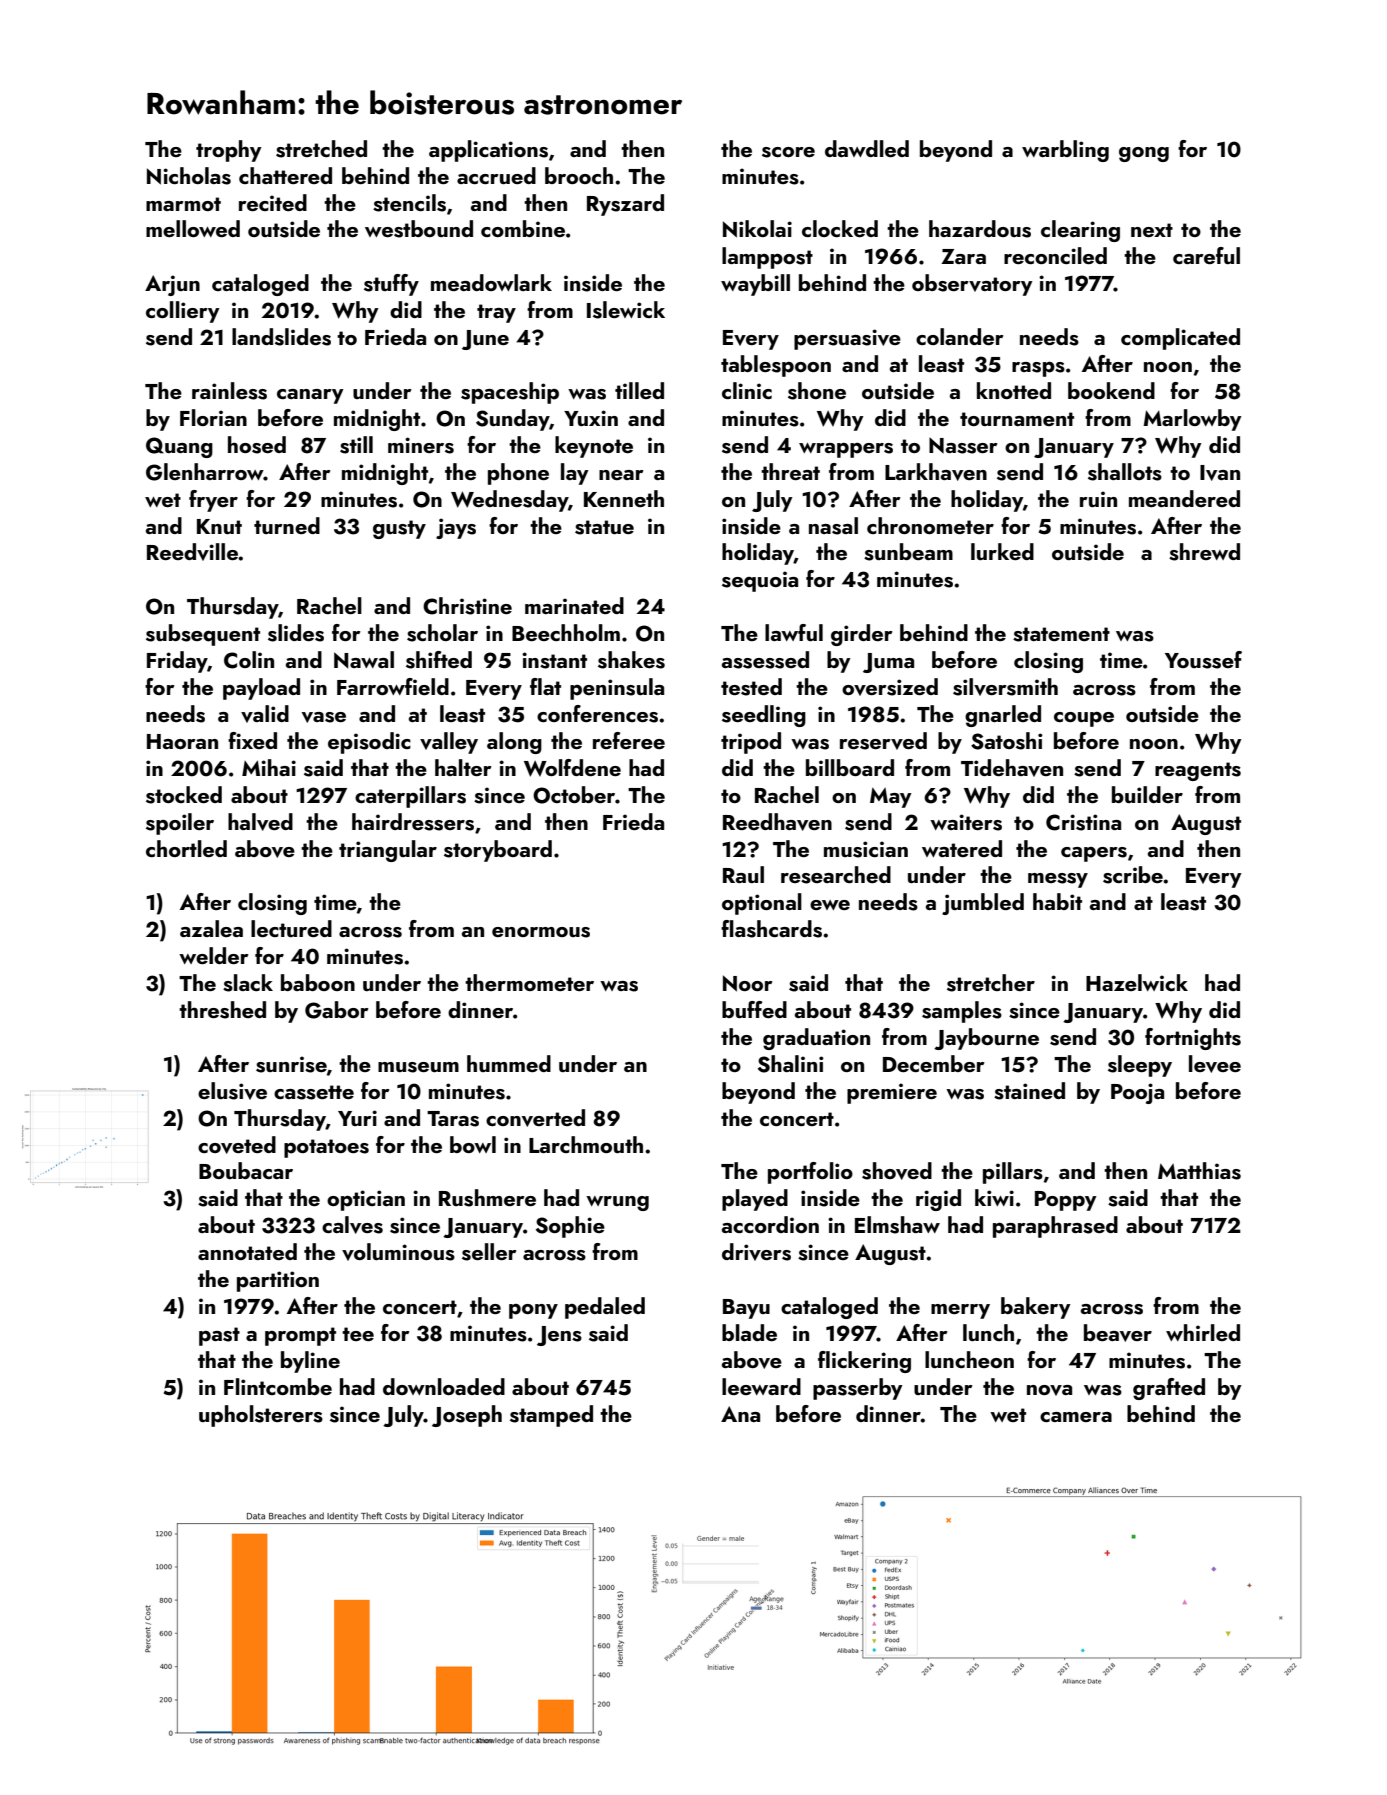  I want to click on prompt, so click(300, 1336).
